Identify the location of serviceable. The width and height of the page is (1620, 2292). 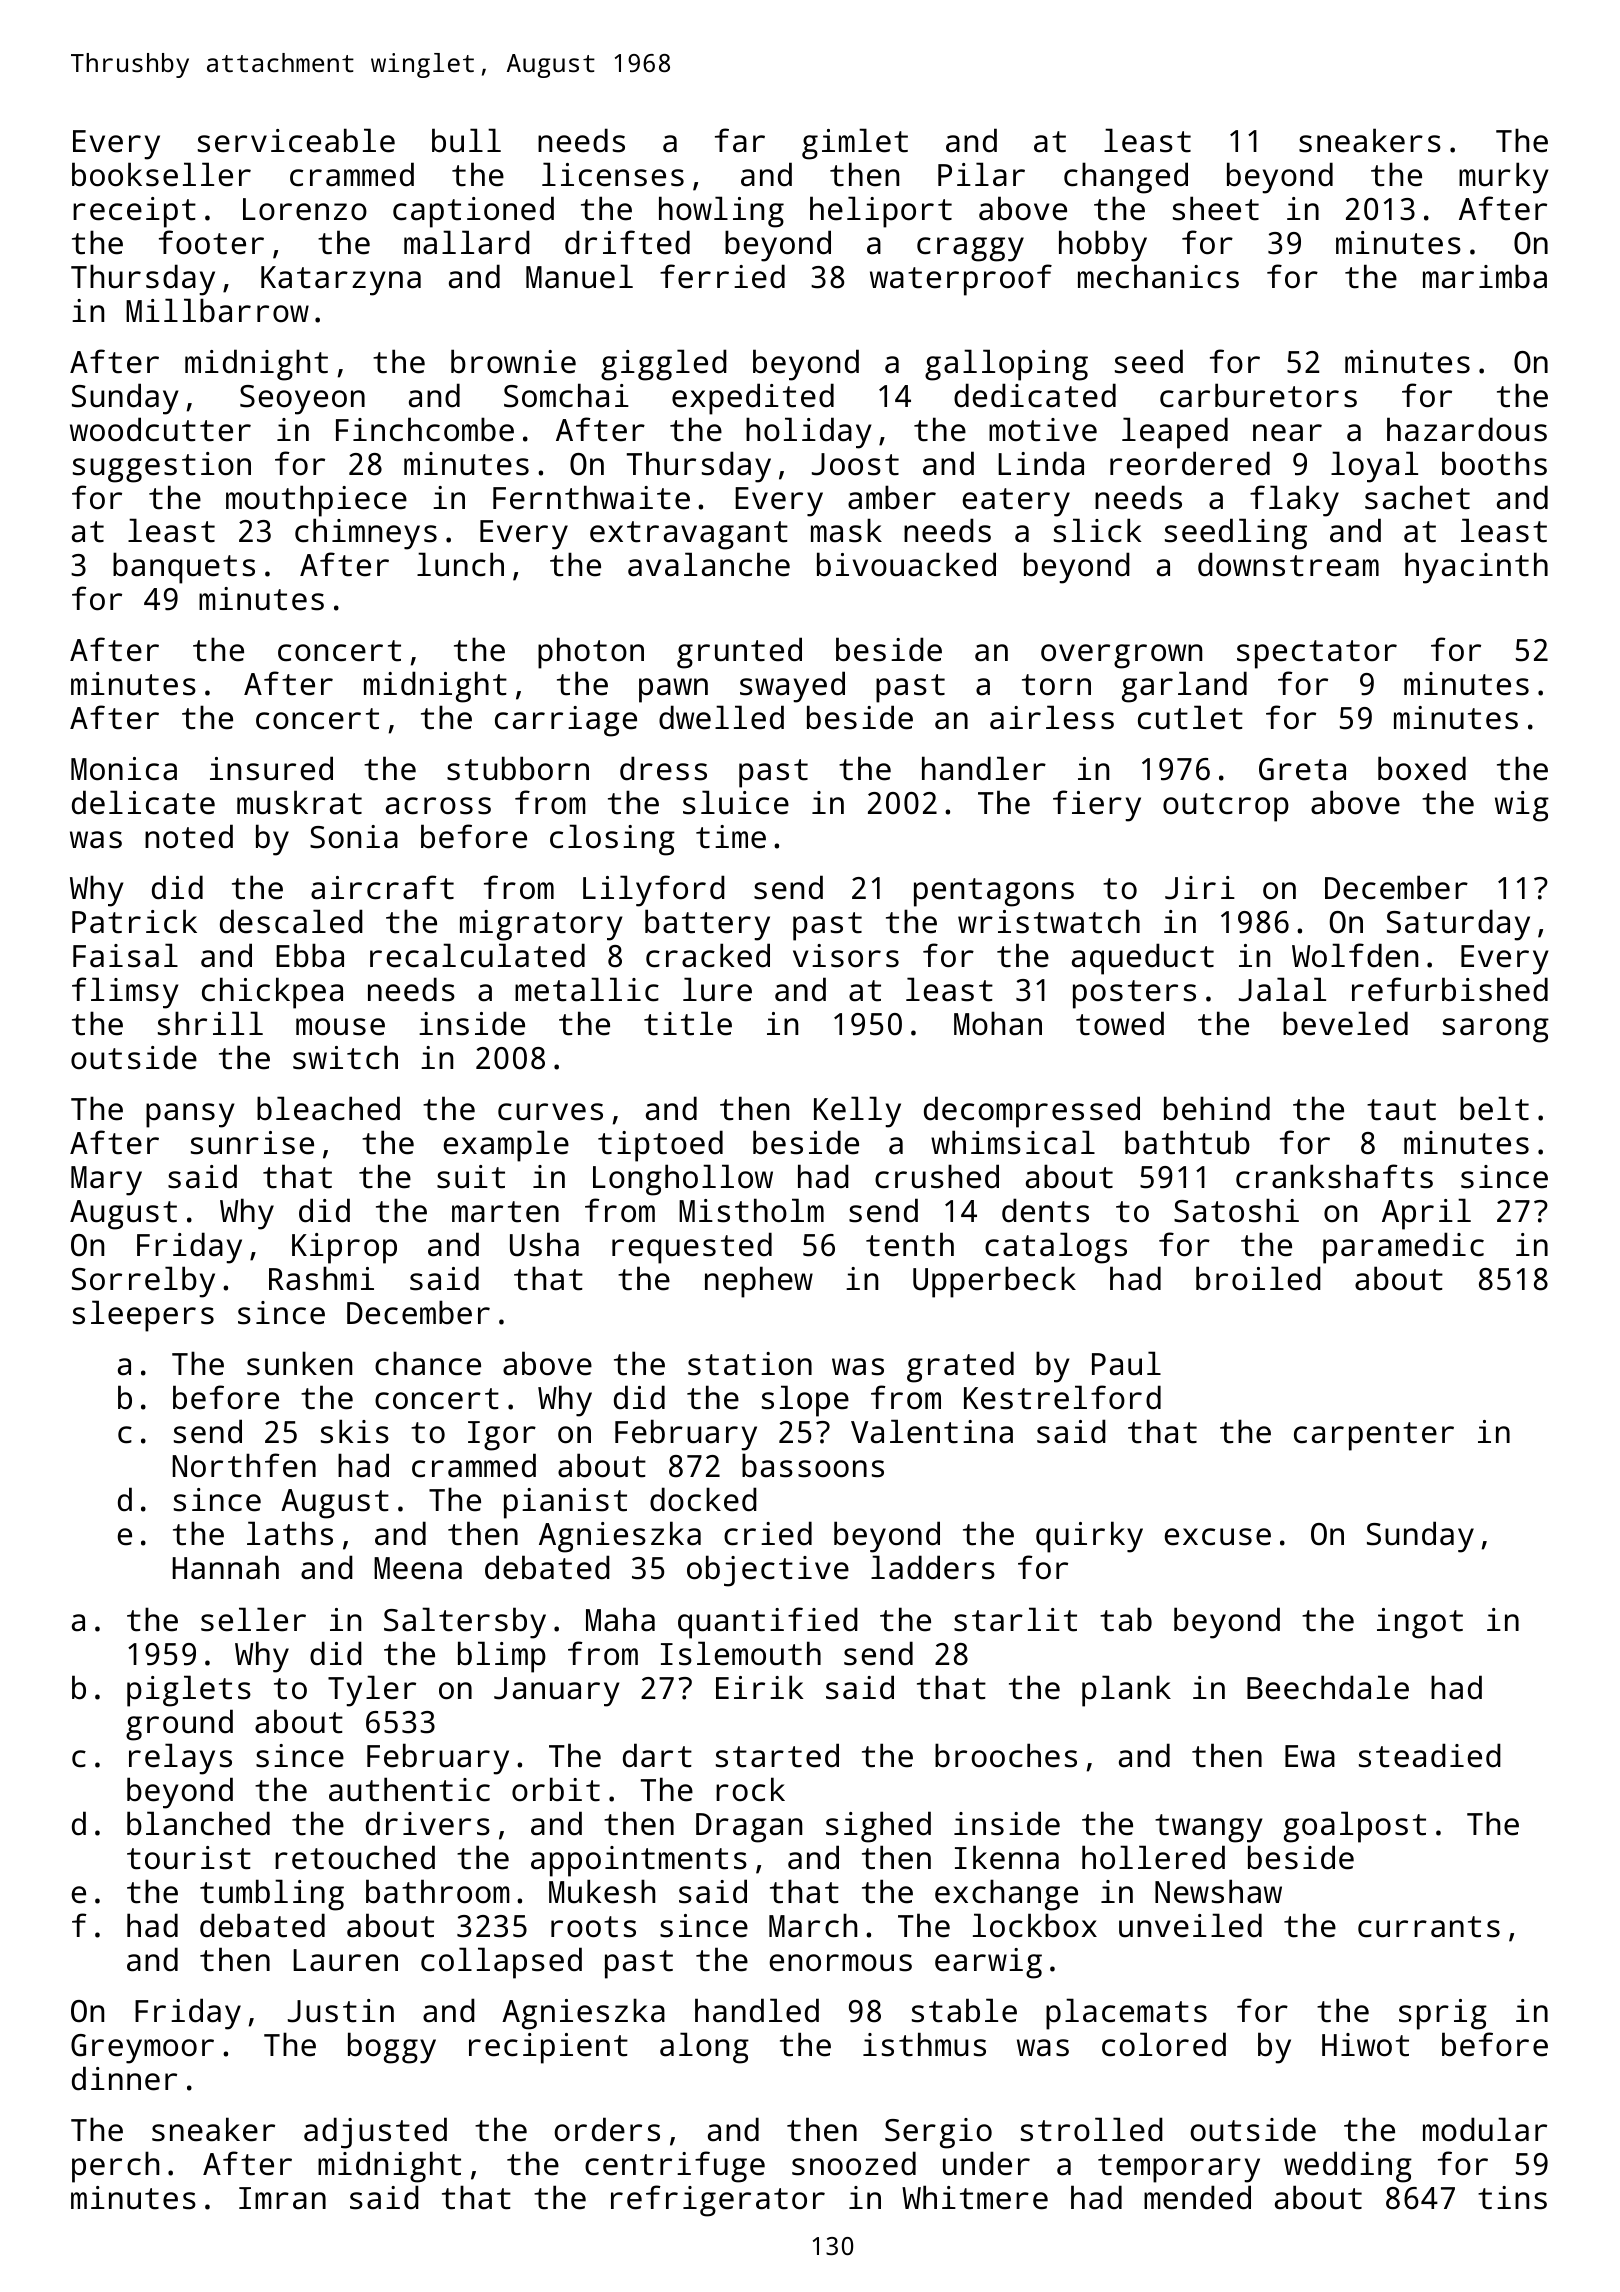
(296, 140).
